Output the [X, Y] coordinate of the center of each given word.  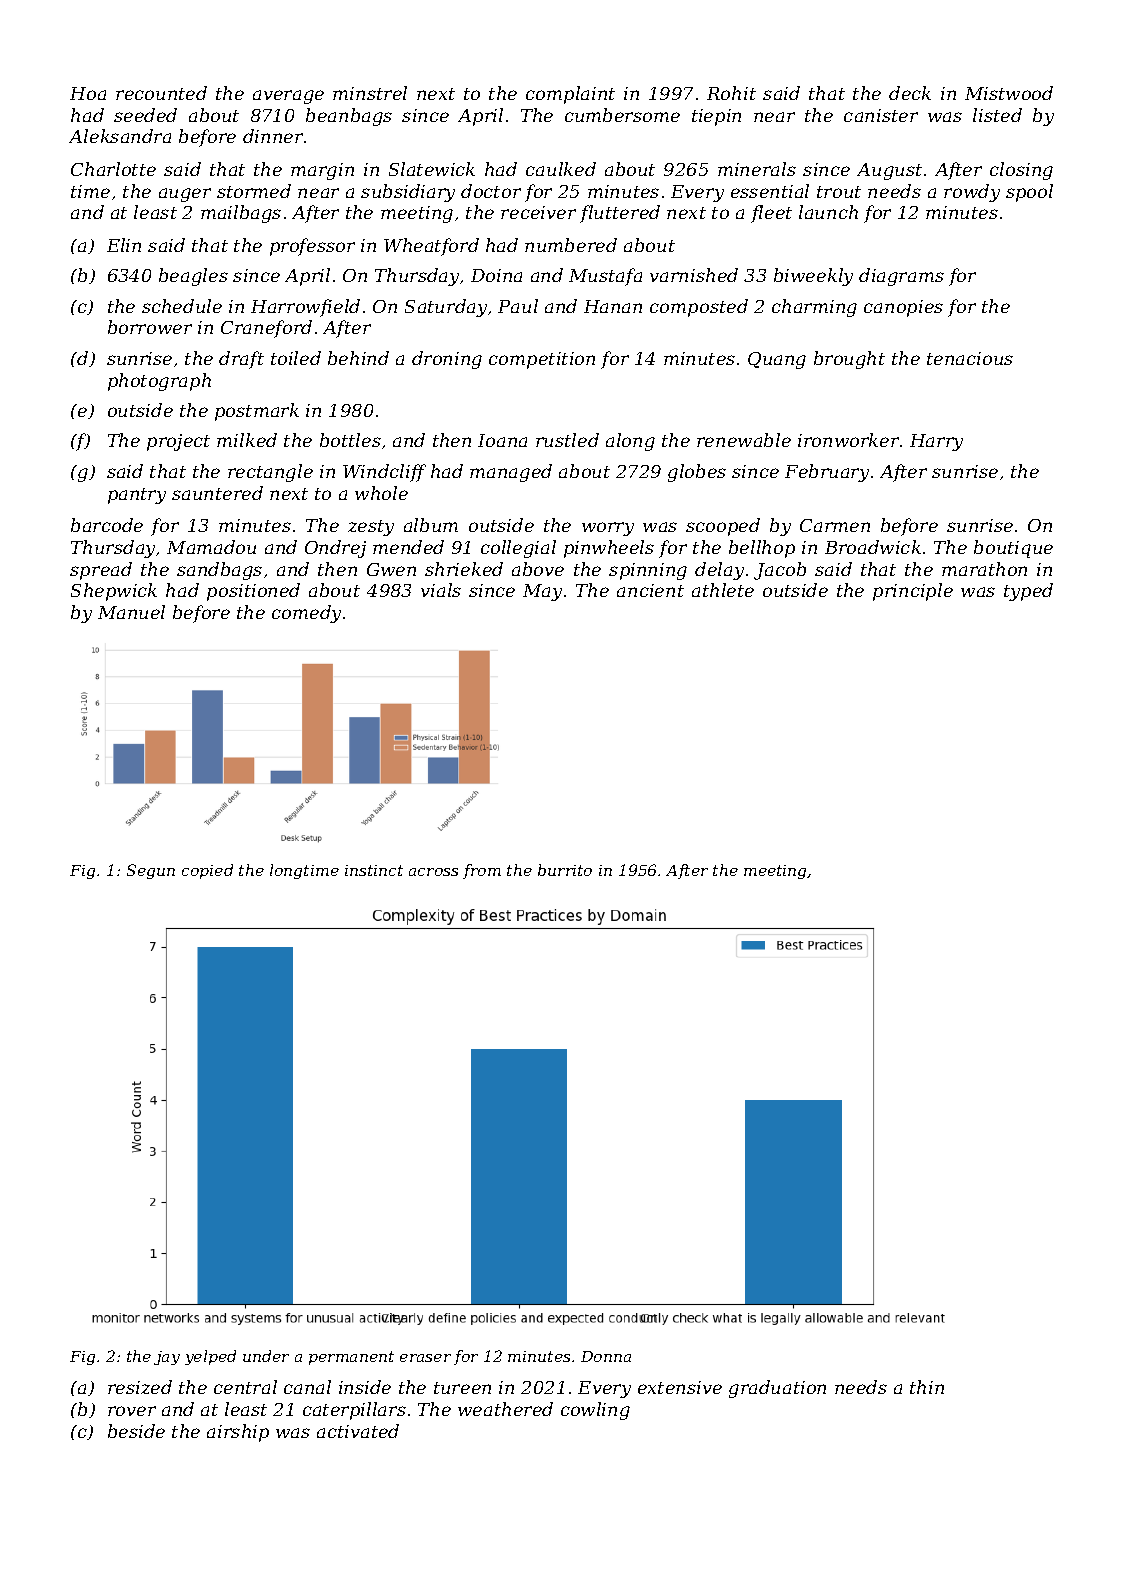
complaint [570, 95]
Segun [151, 871]
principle [913, 592]
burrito [565, 870]
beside [136, 1431]
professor [312, 247]
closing [1021, 171]
